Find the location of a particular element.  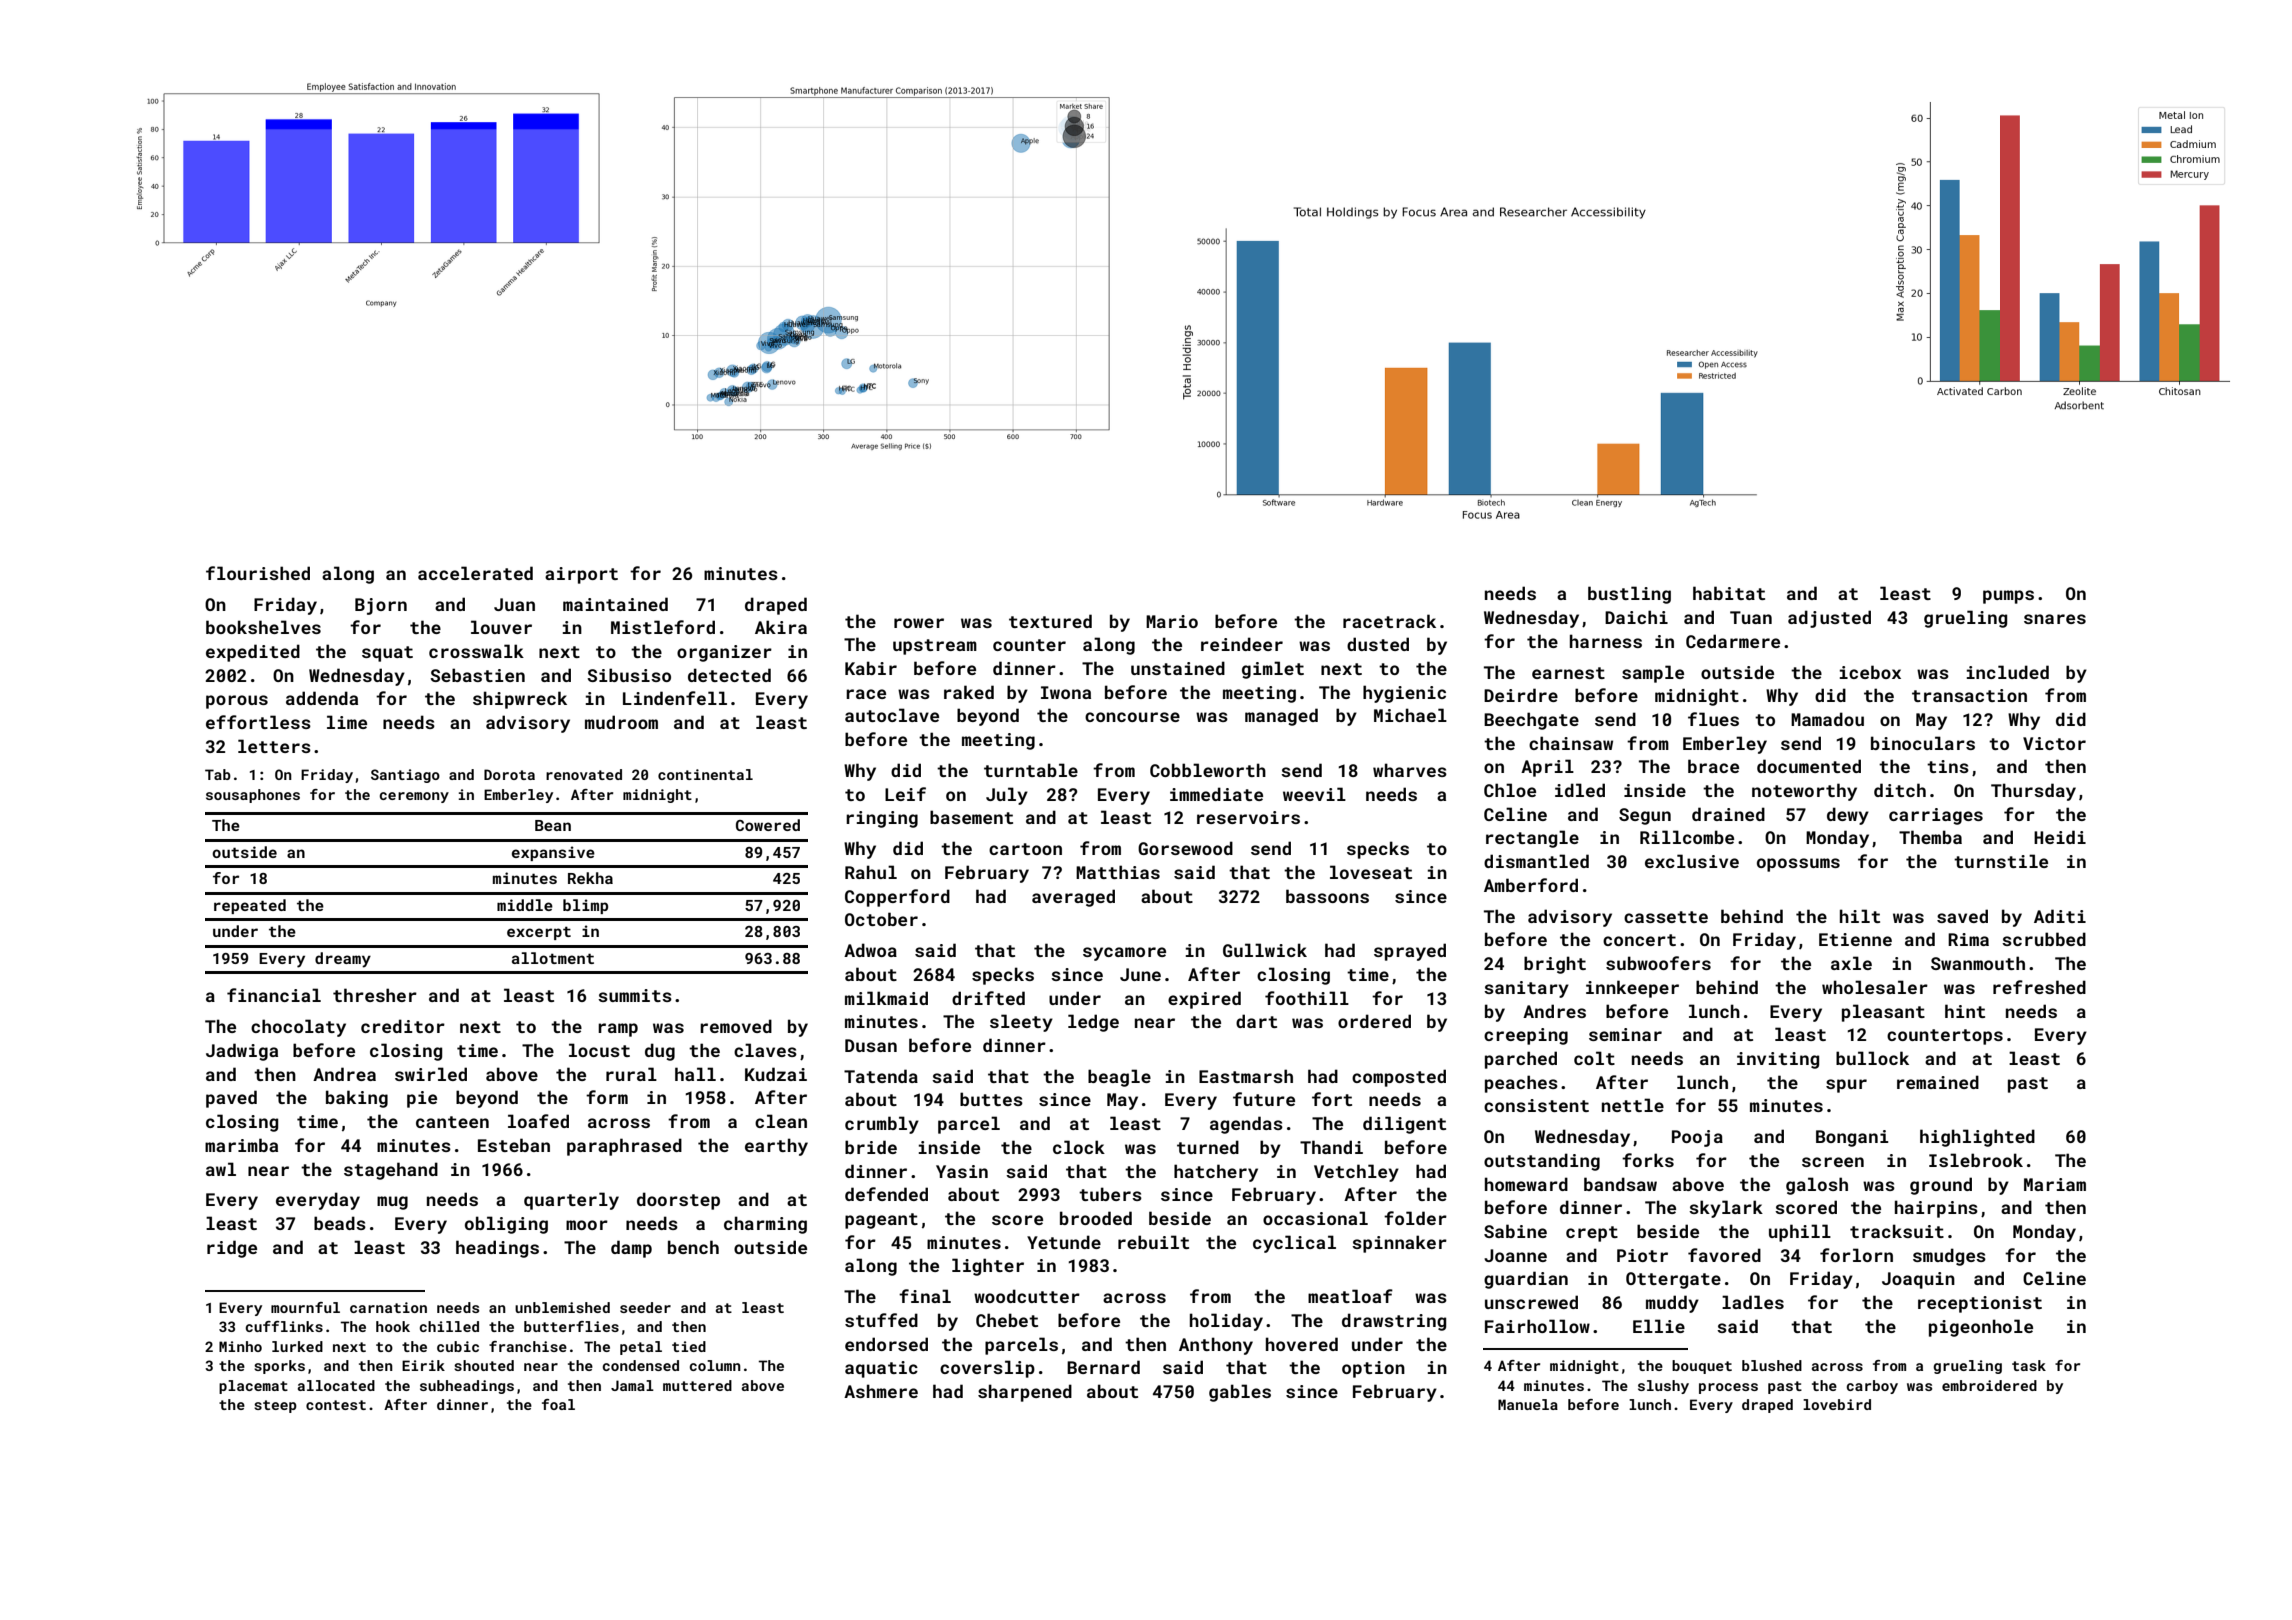

allocated is located at coordinates (336, 1385).
